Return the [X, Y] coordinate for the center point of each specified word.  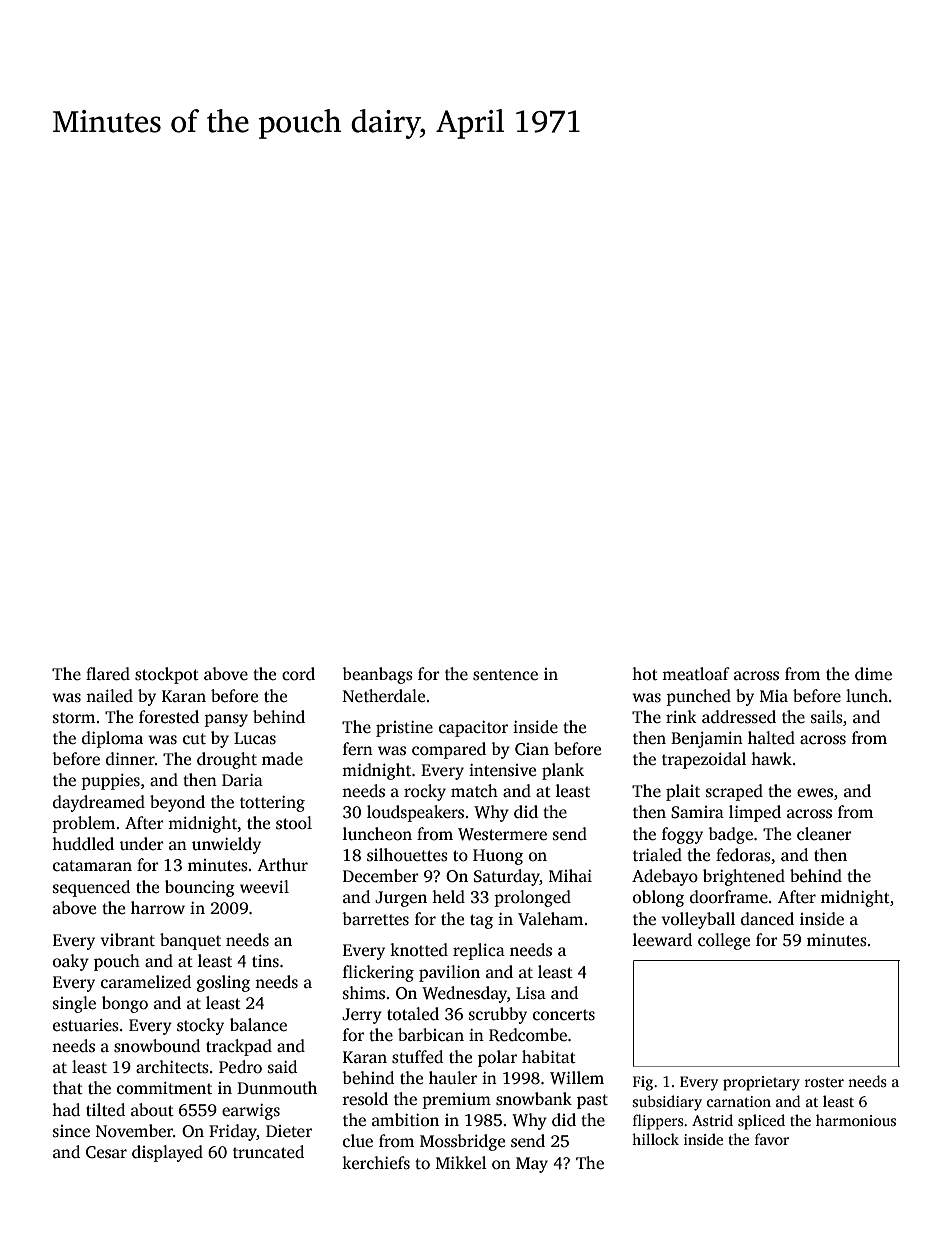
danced [767, 919]
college [724, 941]
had [66, 1109]
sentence [505, 675]
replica [479, 951]
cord [298, 674]
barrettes [376, 919]
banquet [190, 941]
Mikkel [461, 1162]
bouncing [200, 888]
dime [873, 674]
